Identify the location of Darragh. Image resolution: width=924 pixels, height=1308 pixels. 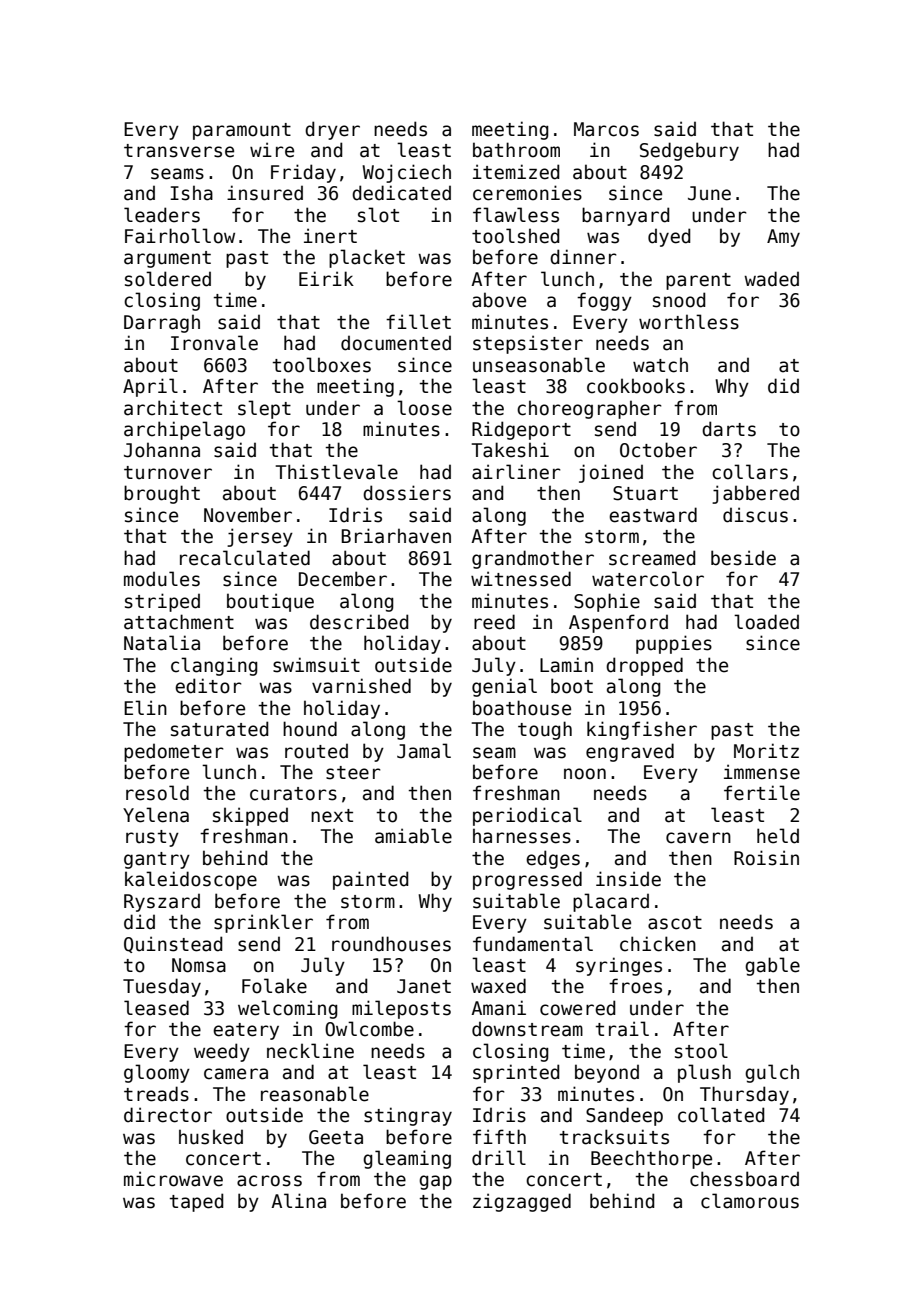
(162, 323).
